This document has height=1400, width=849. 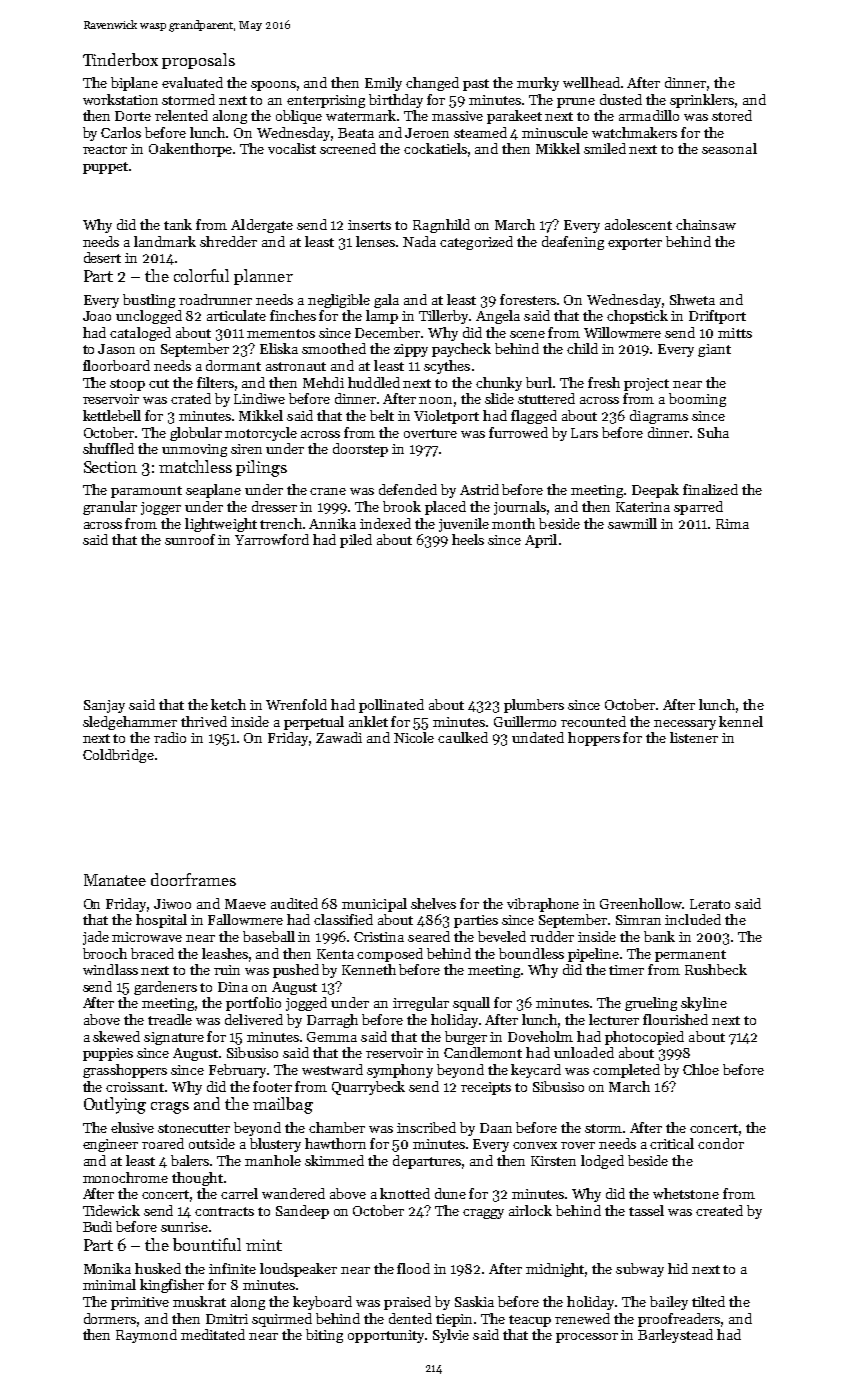 What do you see at coordinates (632, 523) in the document?
I see `sawmill` at bounding box center [632, 523].
